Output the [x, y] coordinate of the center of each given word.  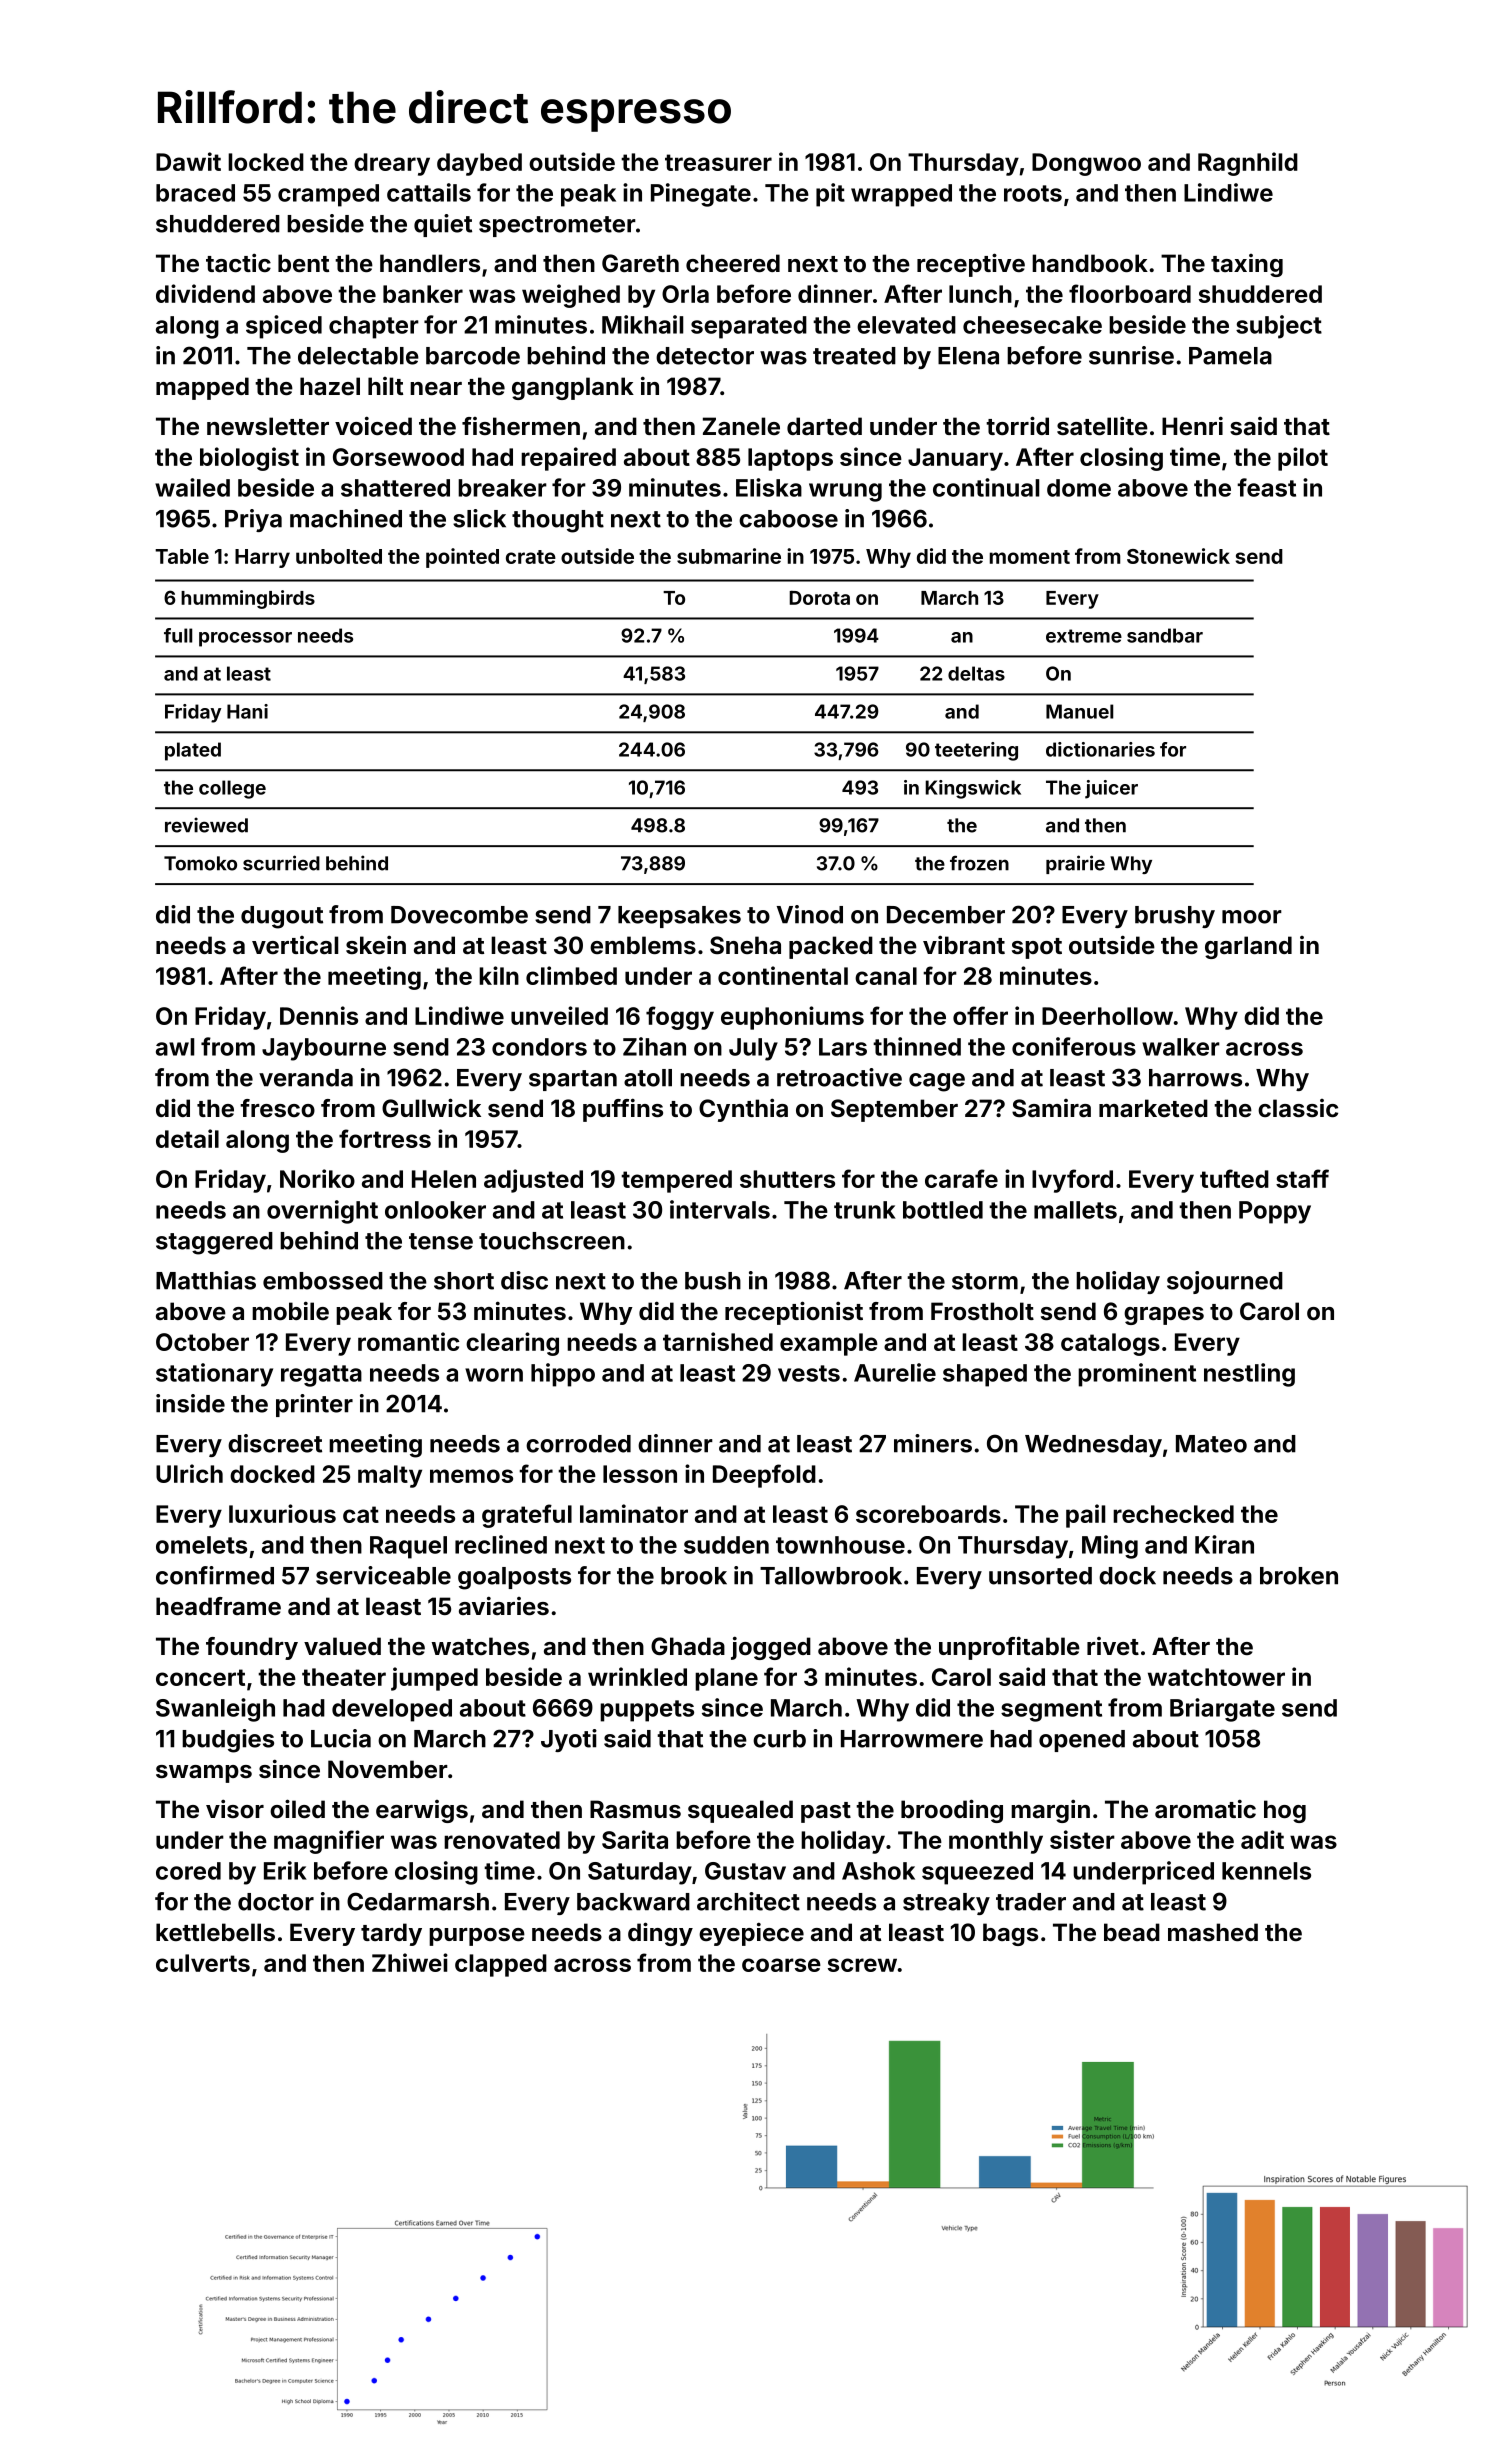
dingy [660, 1934]
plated [193, 751]
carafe [961, 1178]
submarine [729, 556]
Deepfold [764, 1476]
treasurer [718, 162]
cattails [429, 192]
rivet [1113, 1646]
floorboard [1130, 293]
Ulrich [189, 1473]
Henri [1192, 425]
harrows [1195, 1078]
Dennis [319, 1015]
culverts [203, 1963]
